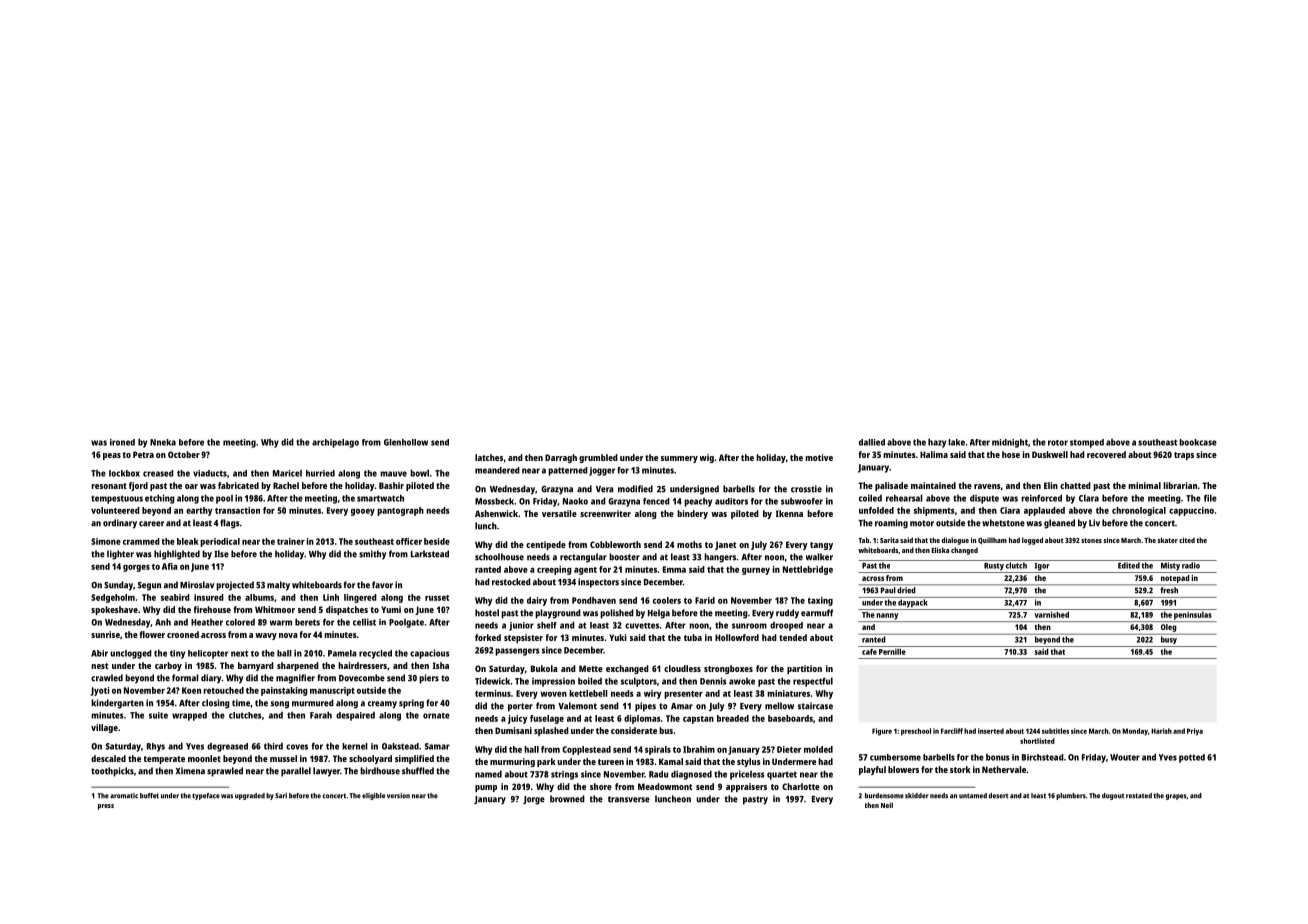  What do you see at coordinates (99, 666) in the screenshot?
I see `nest` at bounding box center [99, 666].
